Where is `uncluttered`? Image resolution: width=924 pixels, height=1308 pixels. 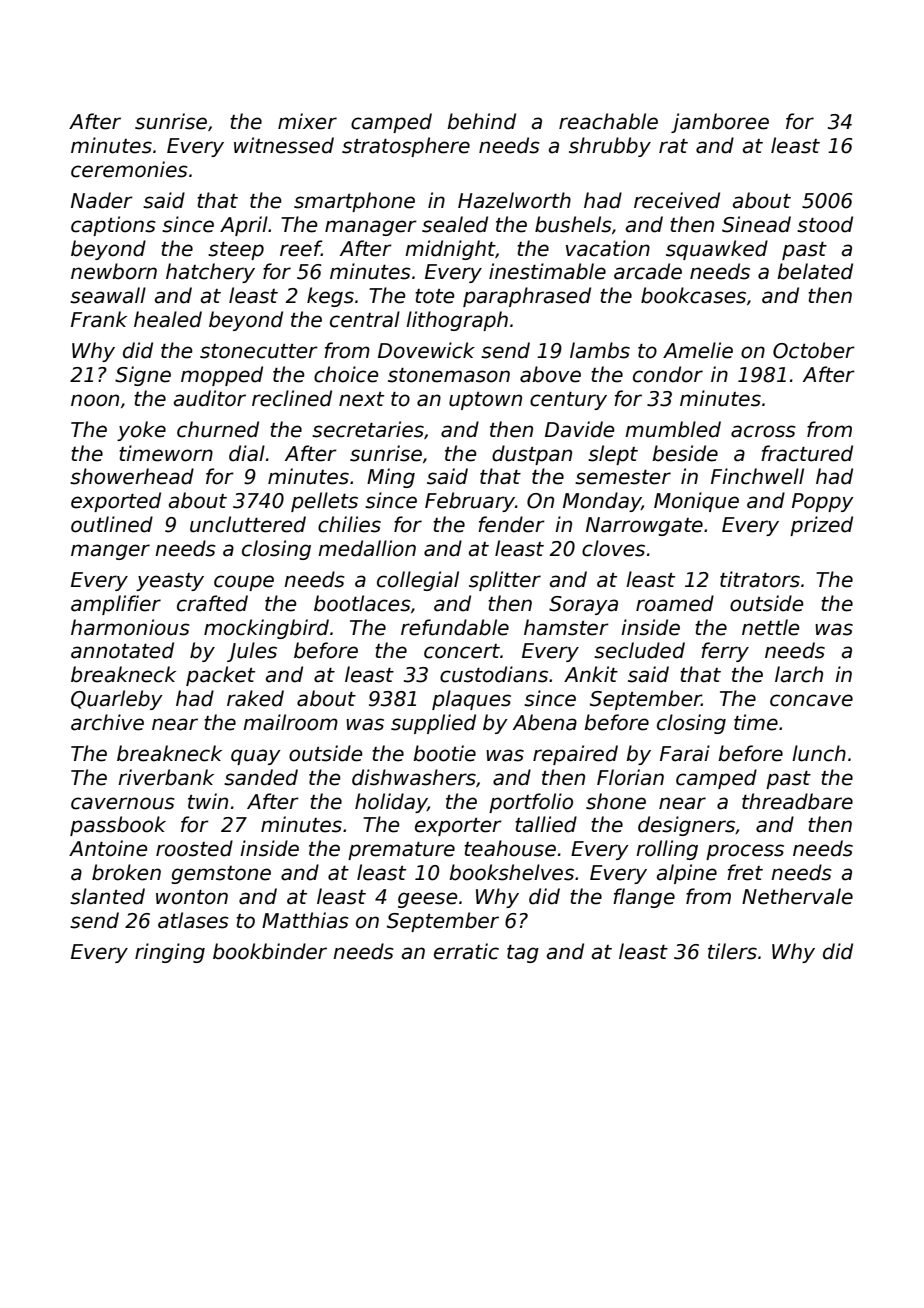
uncluttered is located at coordinates (248, 524).
